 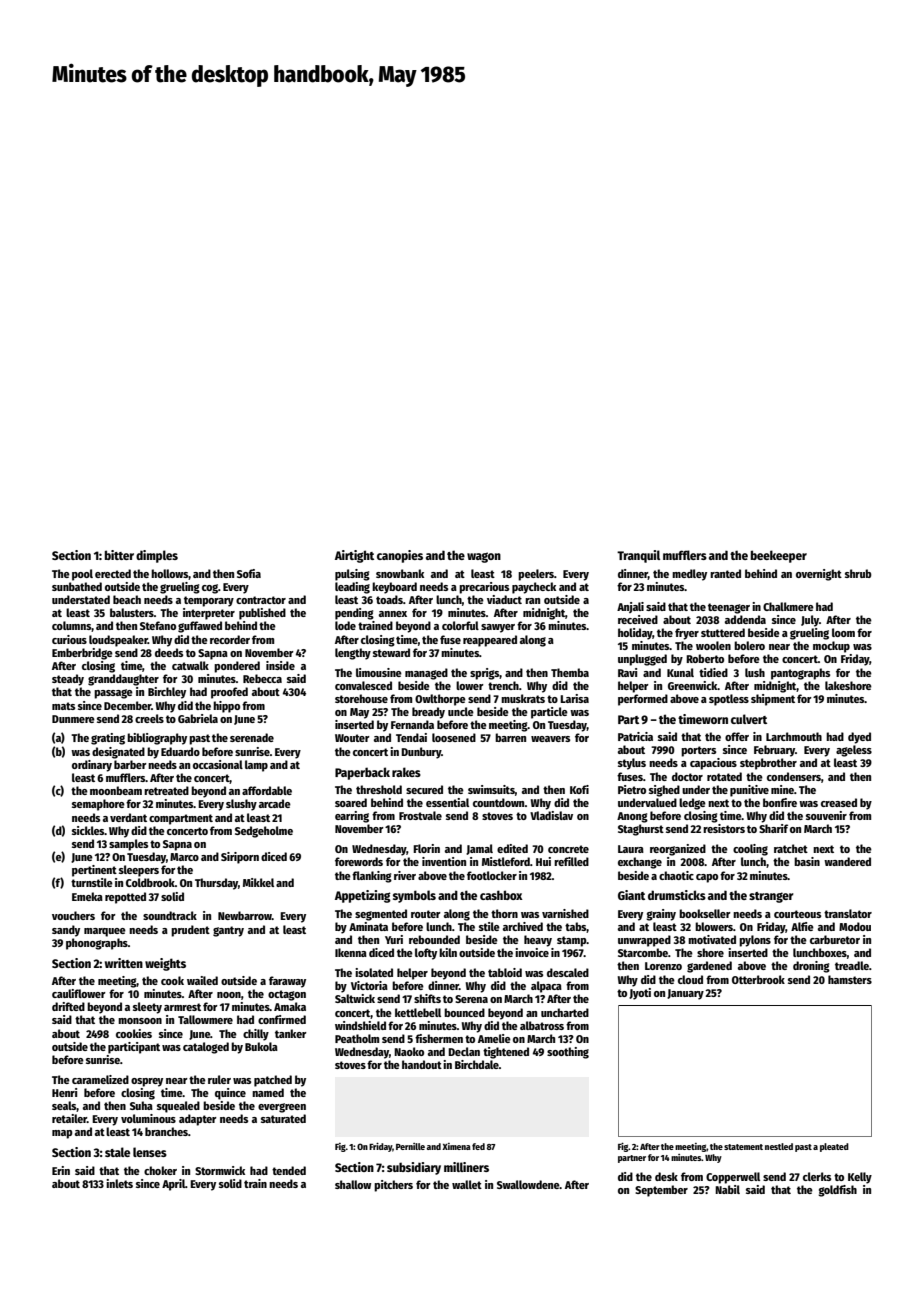 What do you see at coordinates (528, 1184) in the document?
I see `Swallowdene` at bounding box center [528, 1184].
